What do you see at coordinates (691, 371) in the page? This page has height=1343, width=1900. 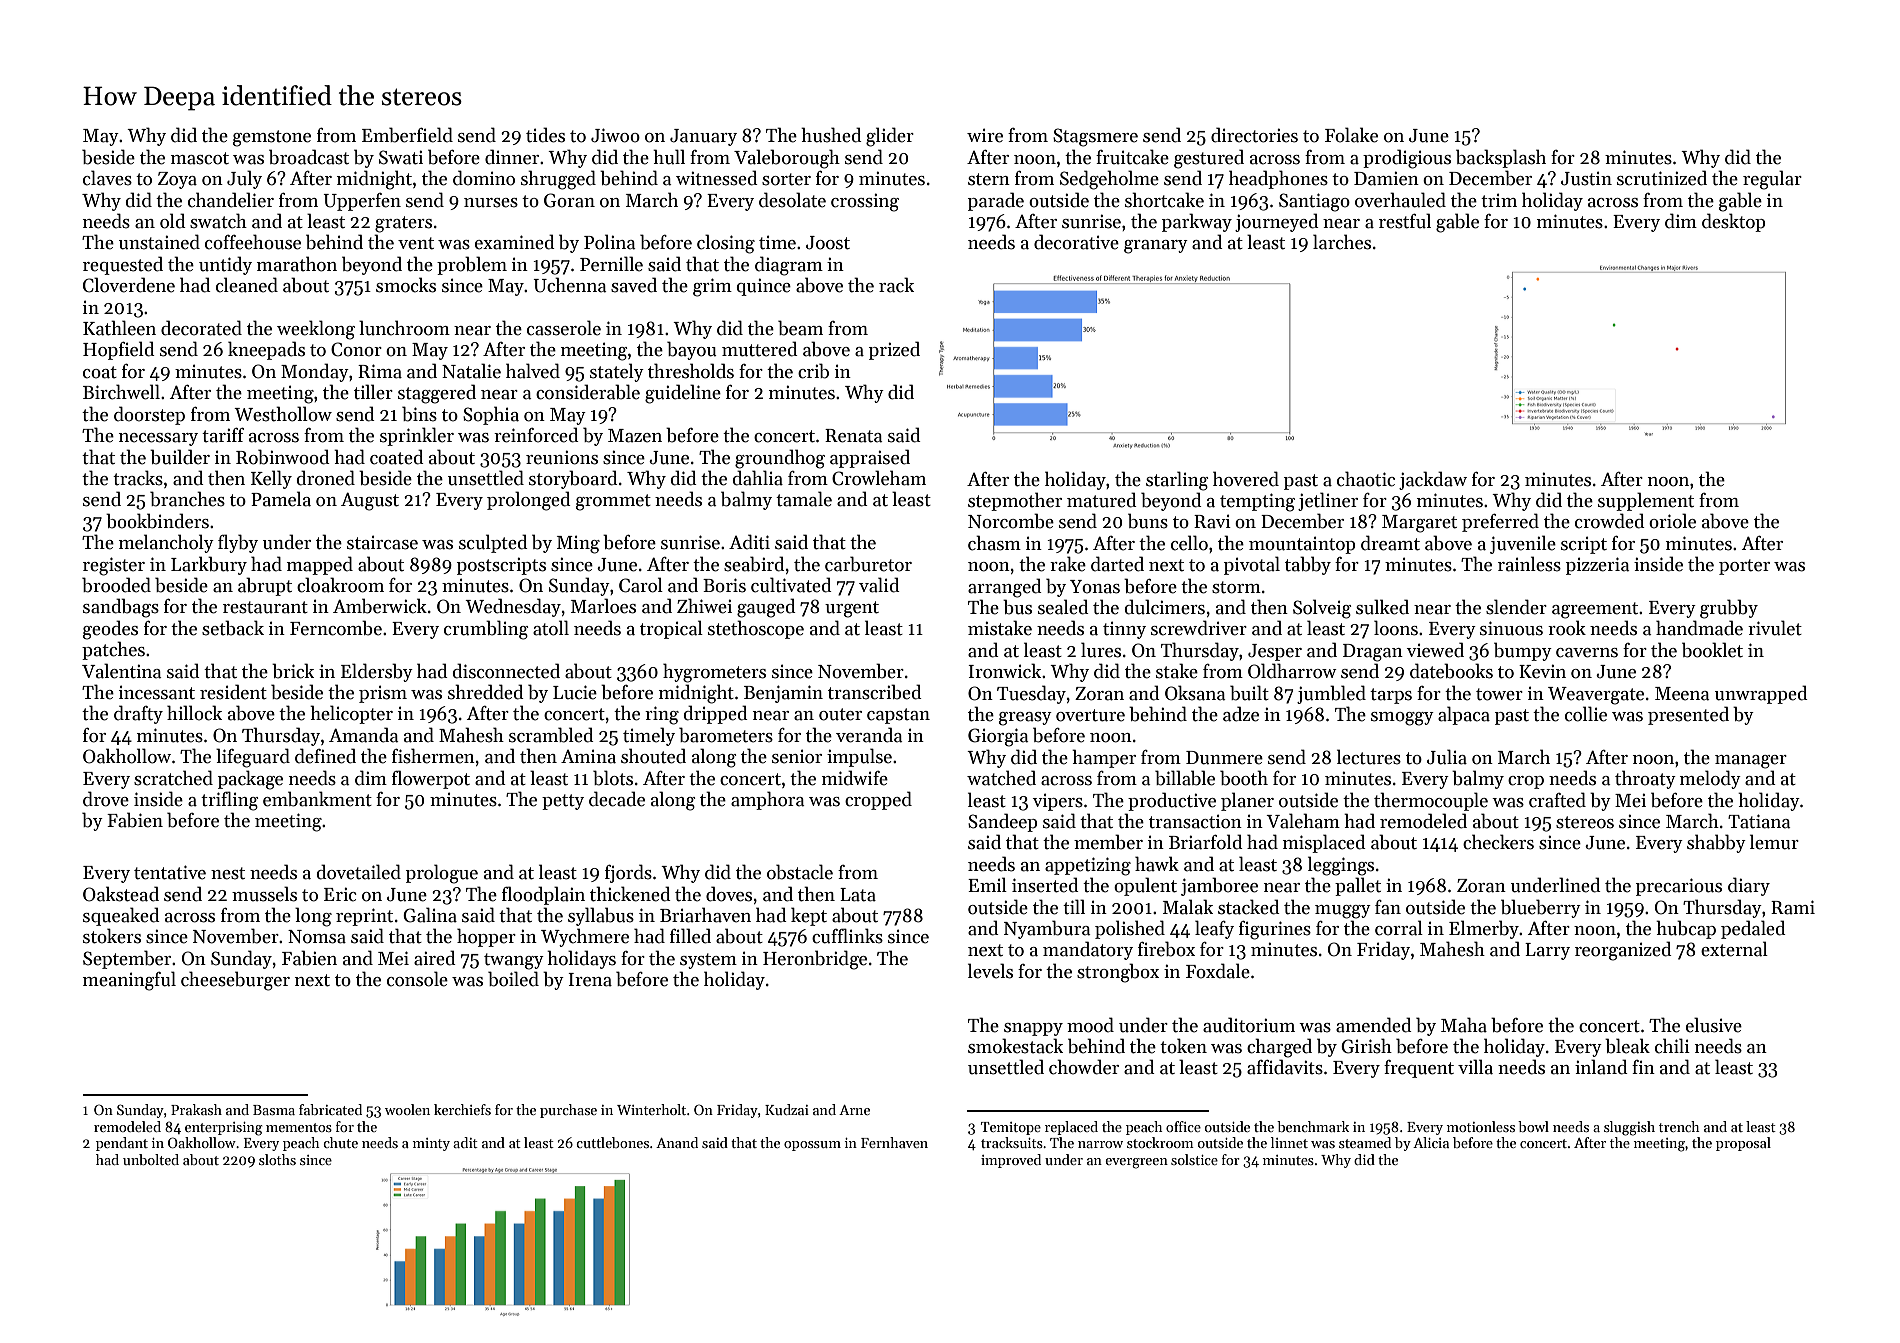 I see `thresholds` at bounding box center [691, 371].
